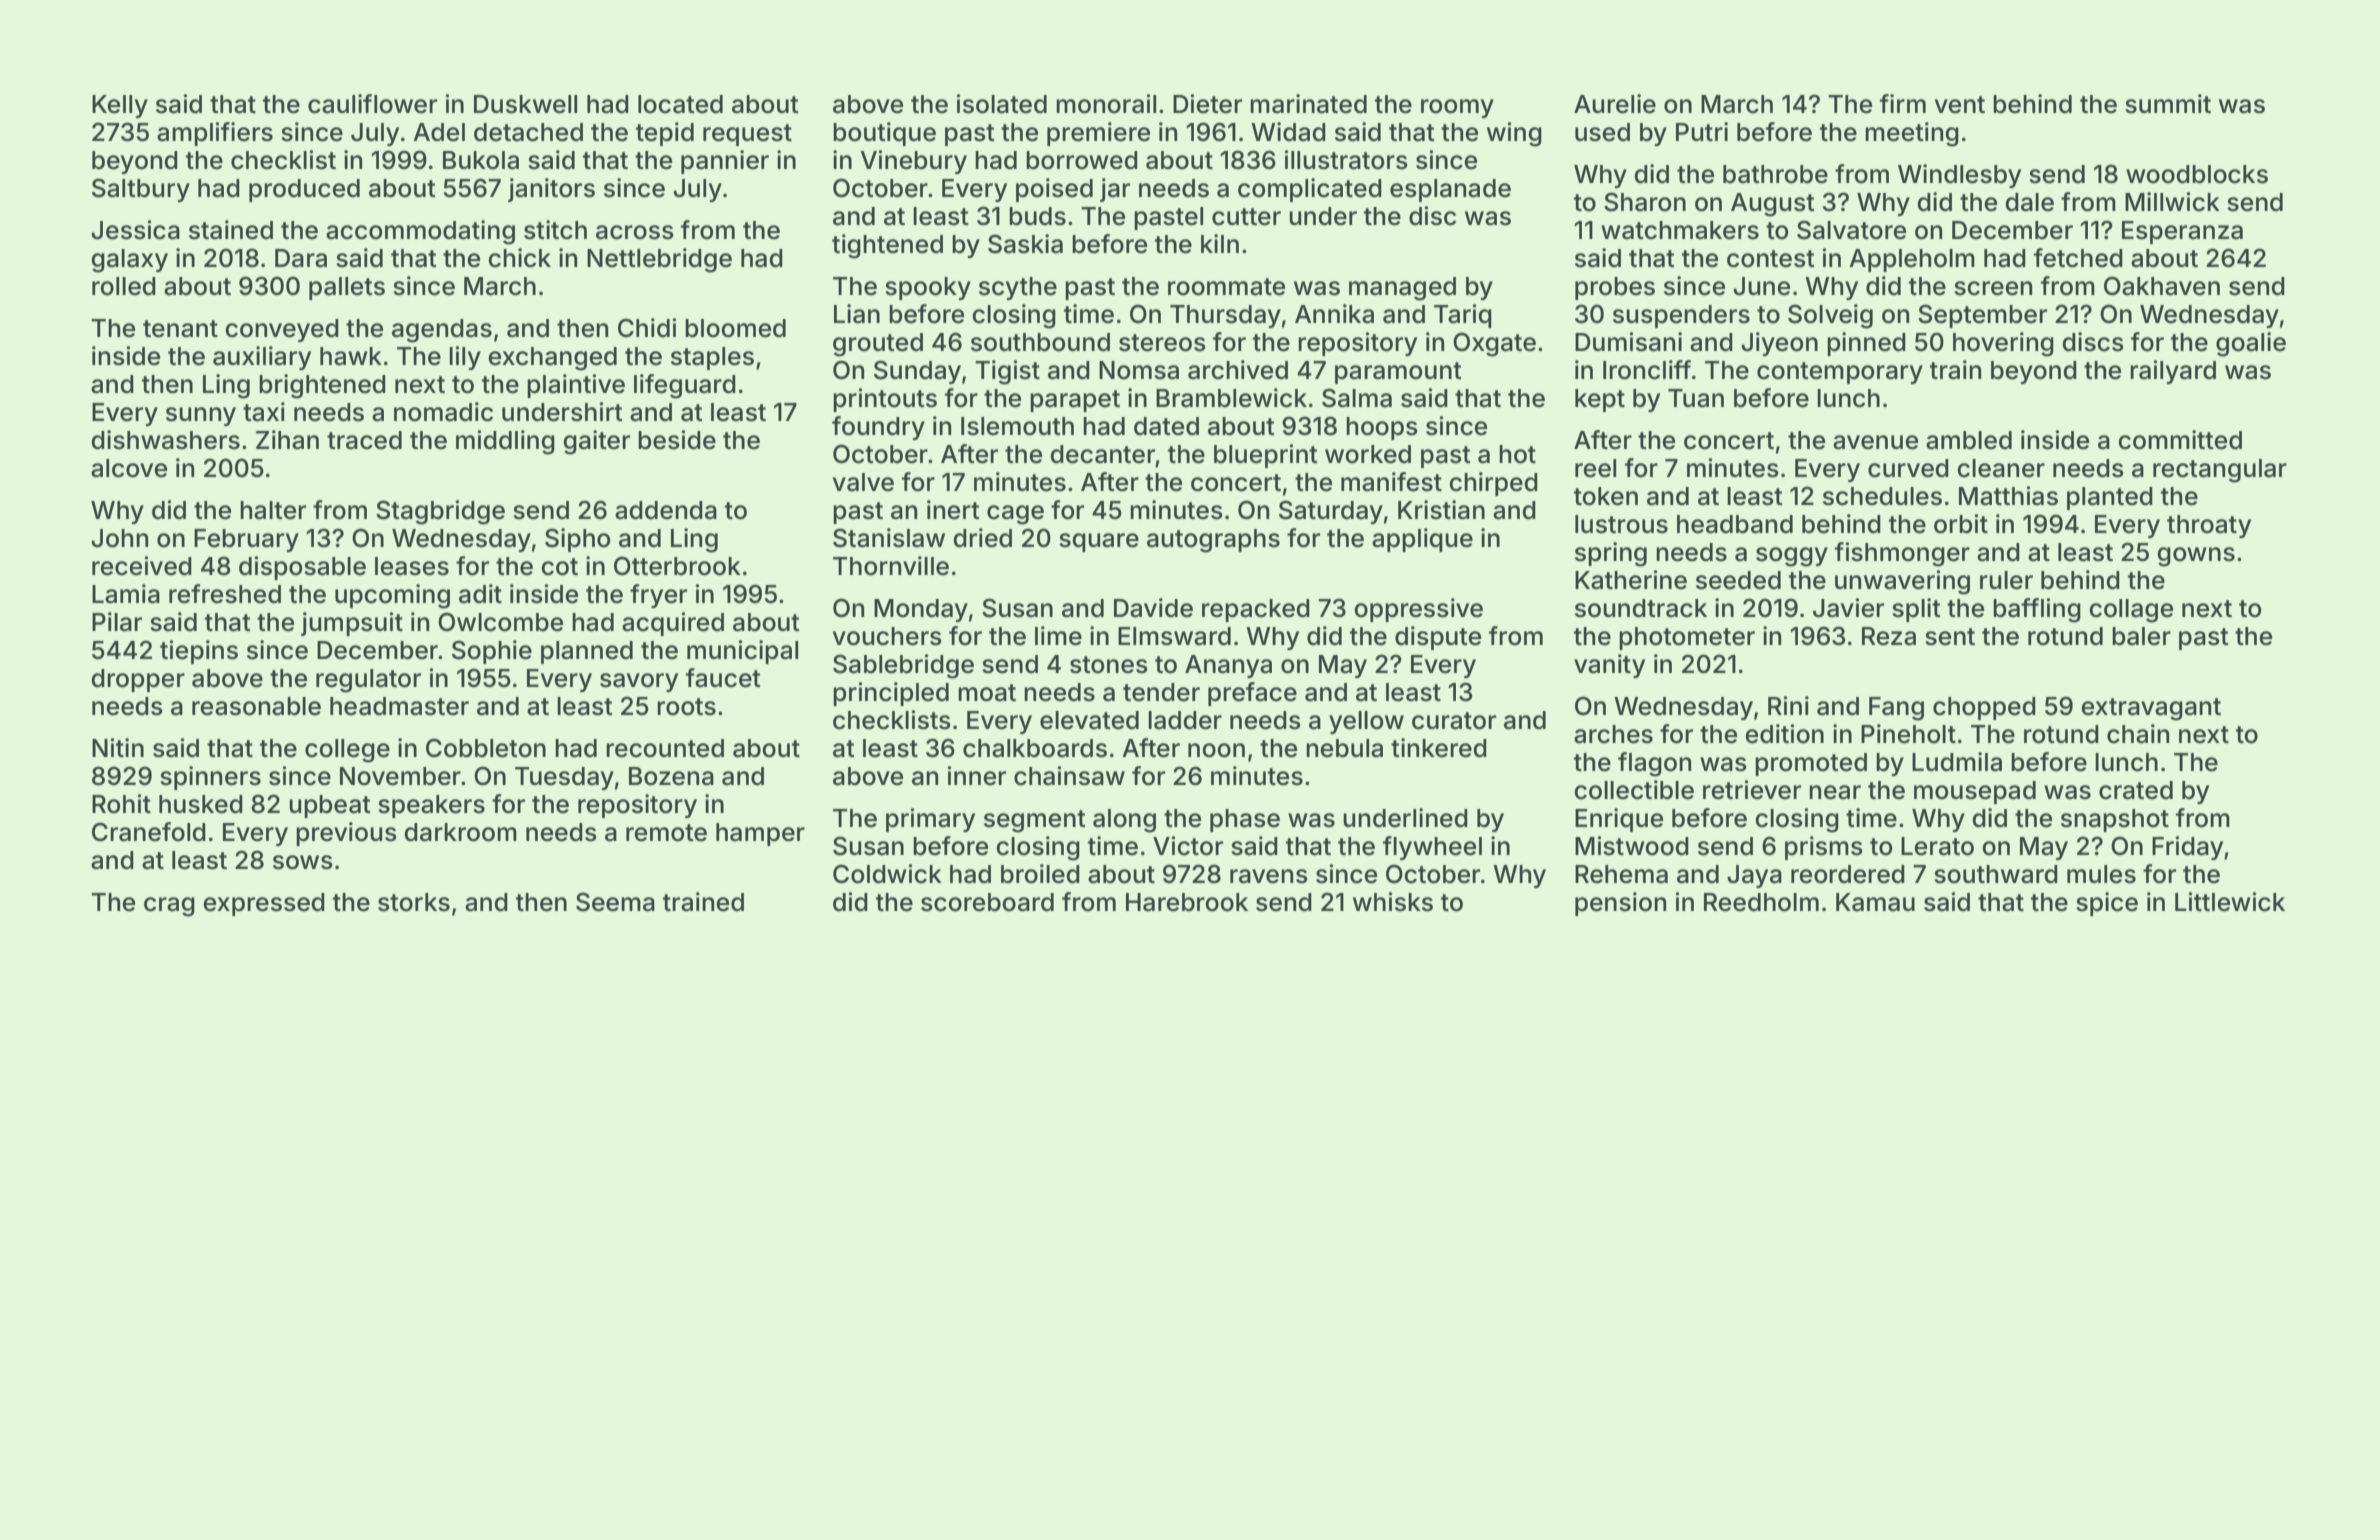 This page has width=2380, height=1540. Describe the element at coordinates (372, 104) in the page. I see `cauliflower` at that location.
